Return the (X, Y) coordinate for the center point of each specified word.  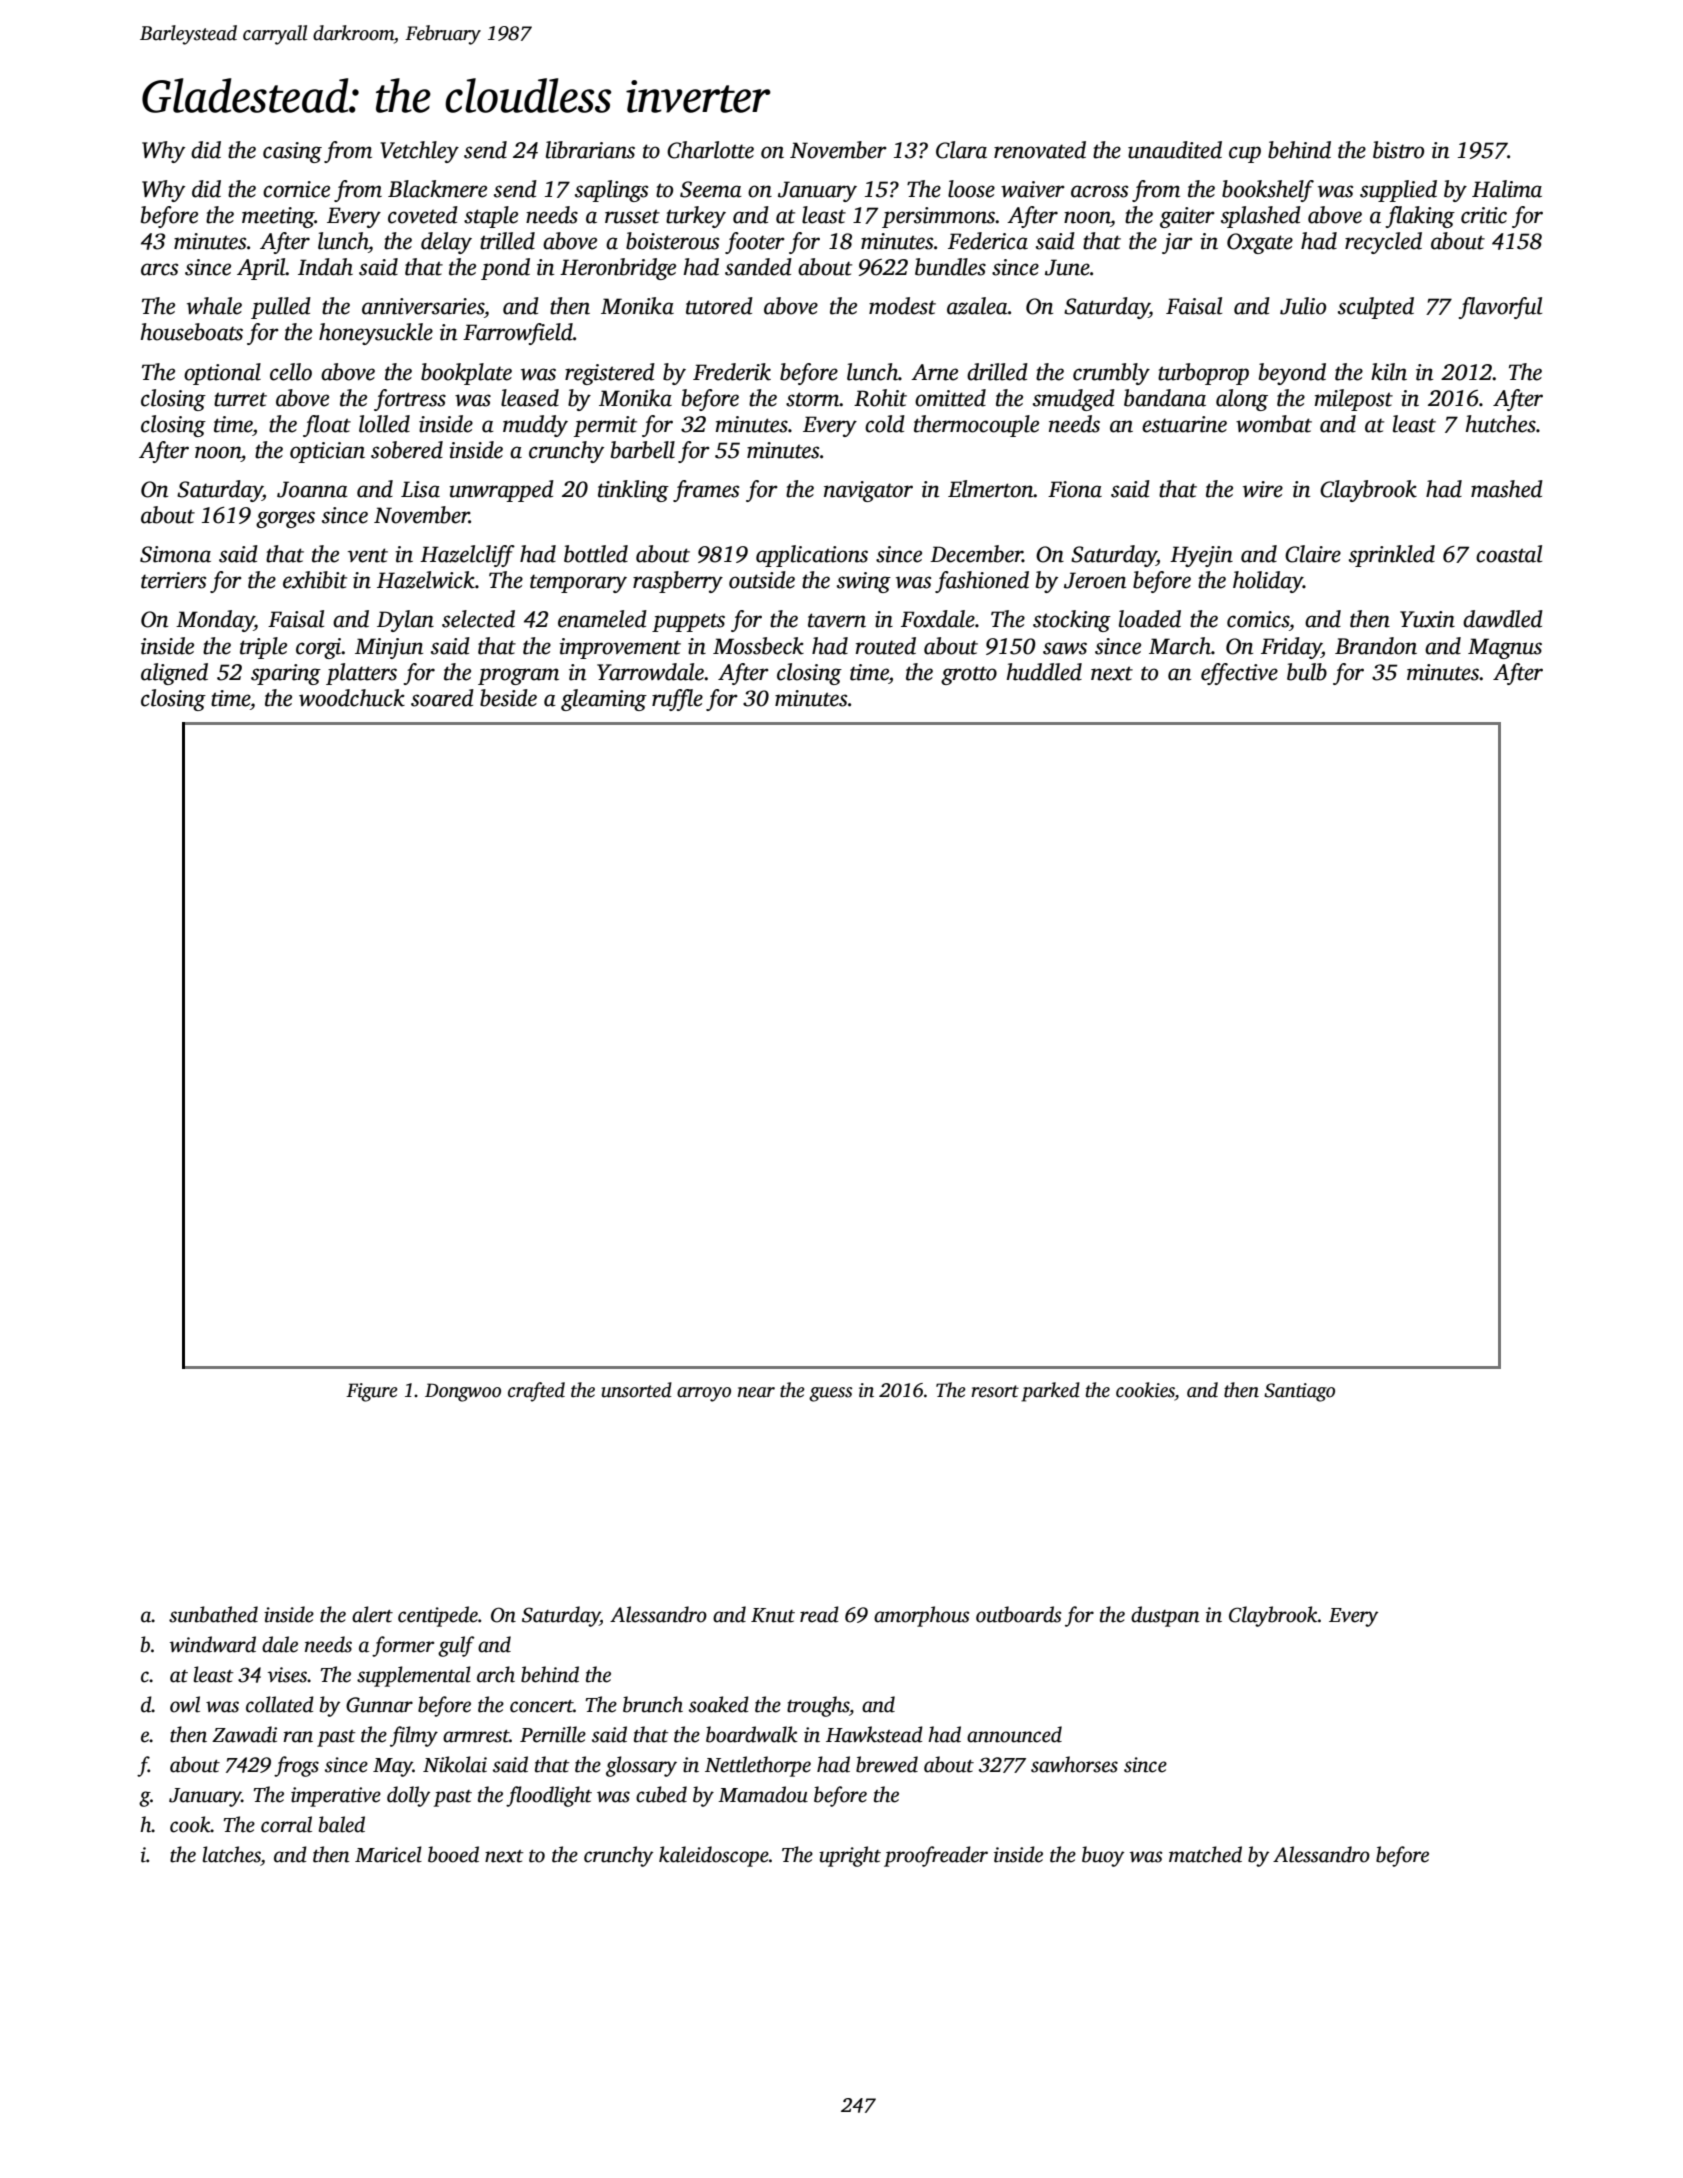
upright (850, 1856)
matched (1205, 1854)
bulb (1307, 672)
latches (231, 1854)
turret (240, 399)
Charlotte (710, 150)
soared (442, 698)
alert (372, 1614)
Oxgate (1260, 243)
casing (292, 152)
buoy (1103, 1856)
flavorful (1500, 308)
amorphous (921, 1616)
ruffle (677, 700)
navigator (868, 491)
